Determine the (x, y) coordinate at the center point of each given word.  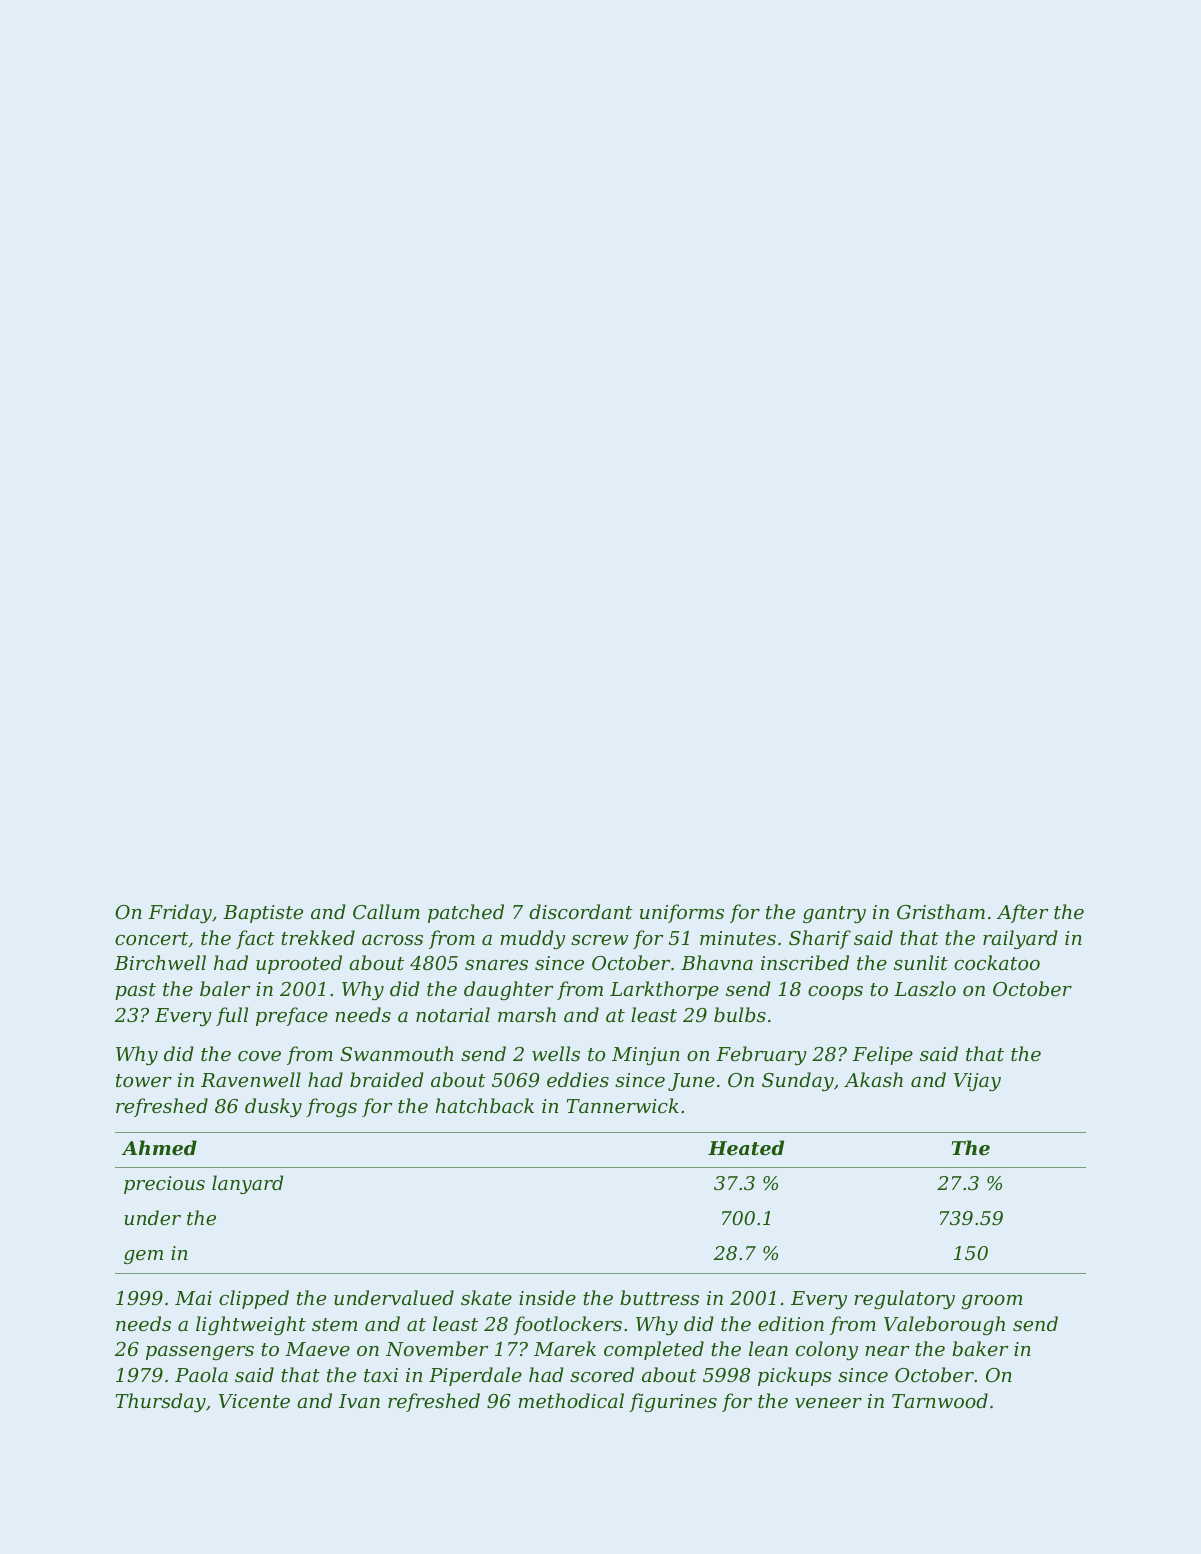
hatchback (485, 1105)
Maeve (317, 1349)
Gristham (941, 911)
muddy (532, 939)
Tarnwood (940, 1401)
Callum (386, 911)
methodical (571, 1401)
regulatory (904, 1299)
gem (143, 1257)
